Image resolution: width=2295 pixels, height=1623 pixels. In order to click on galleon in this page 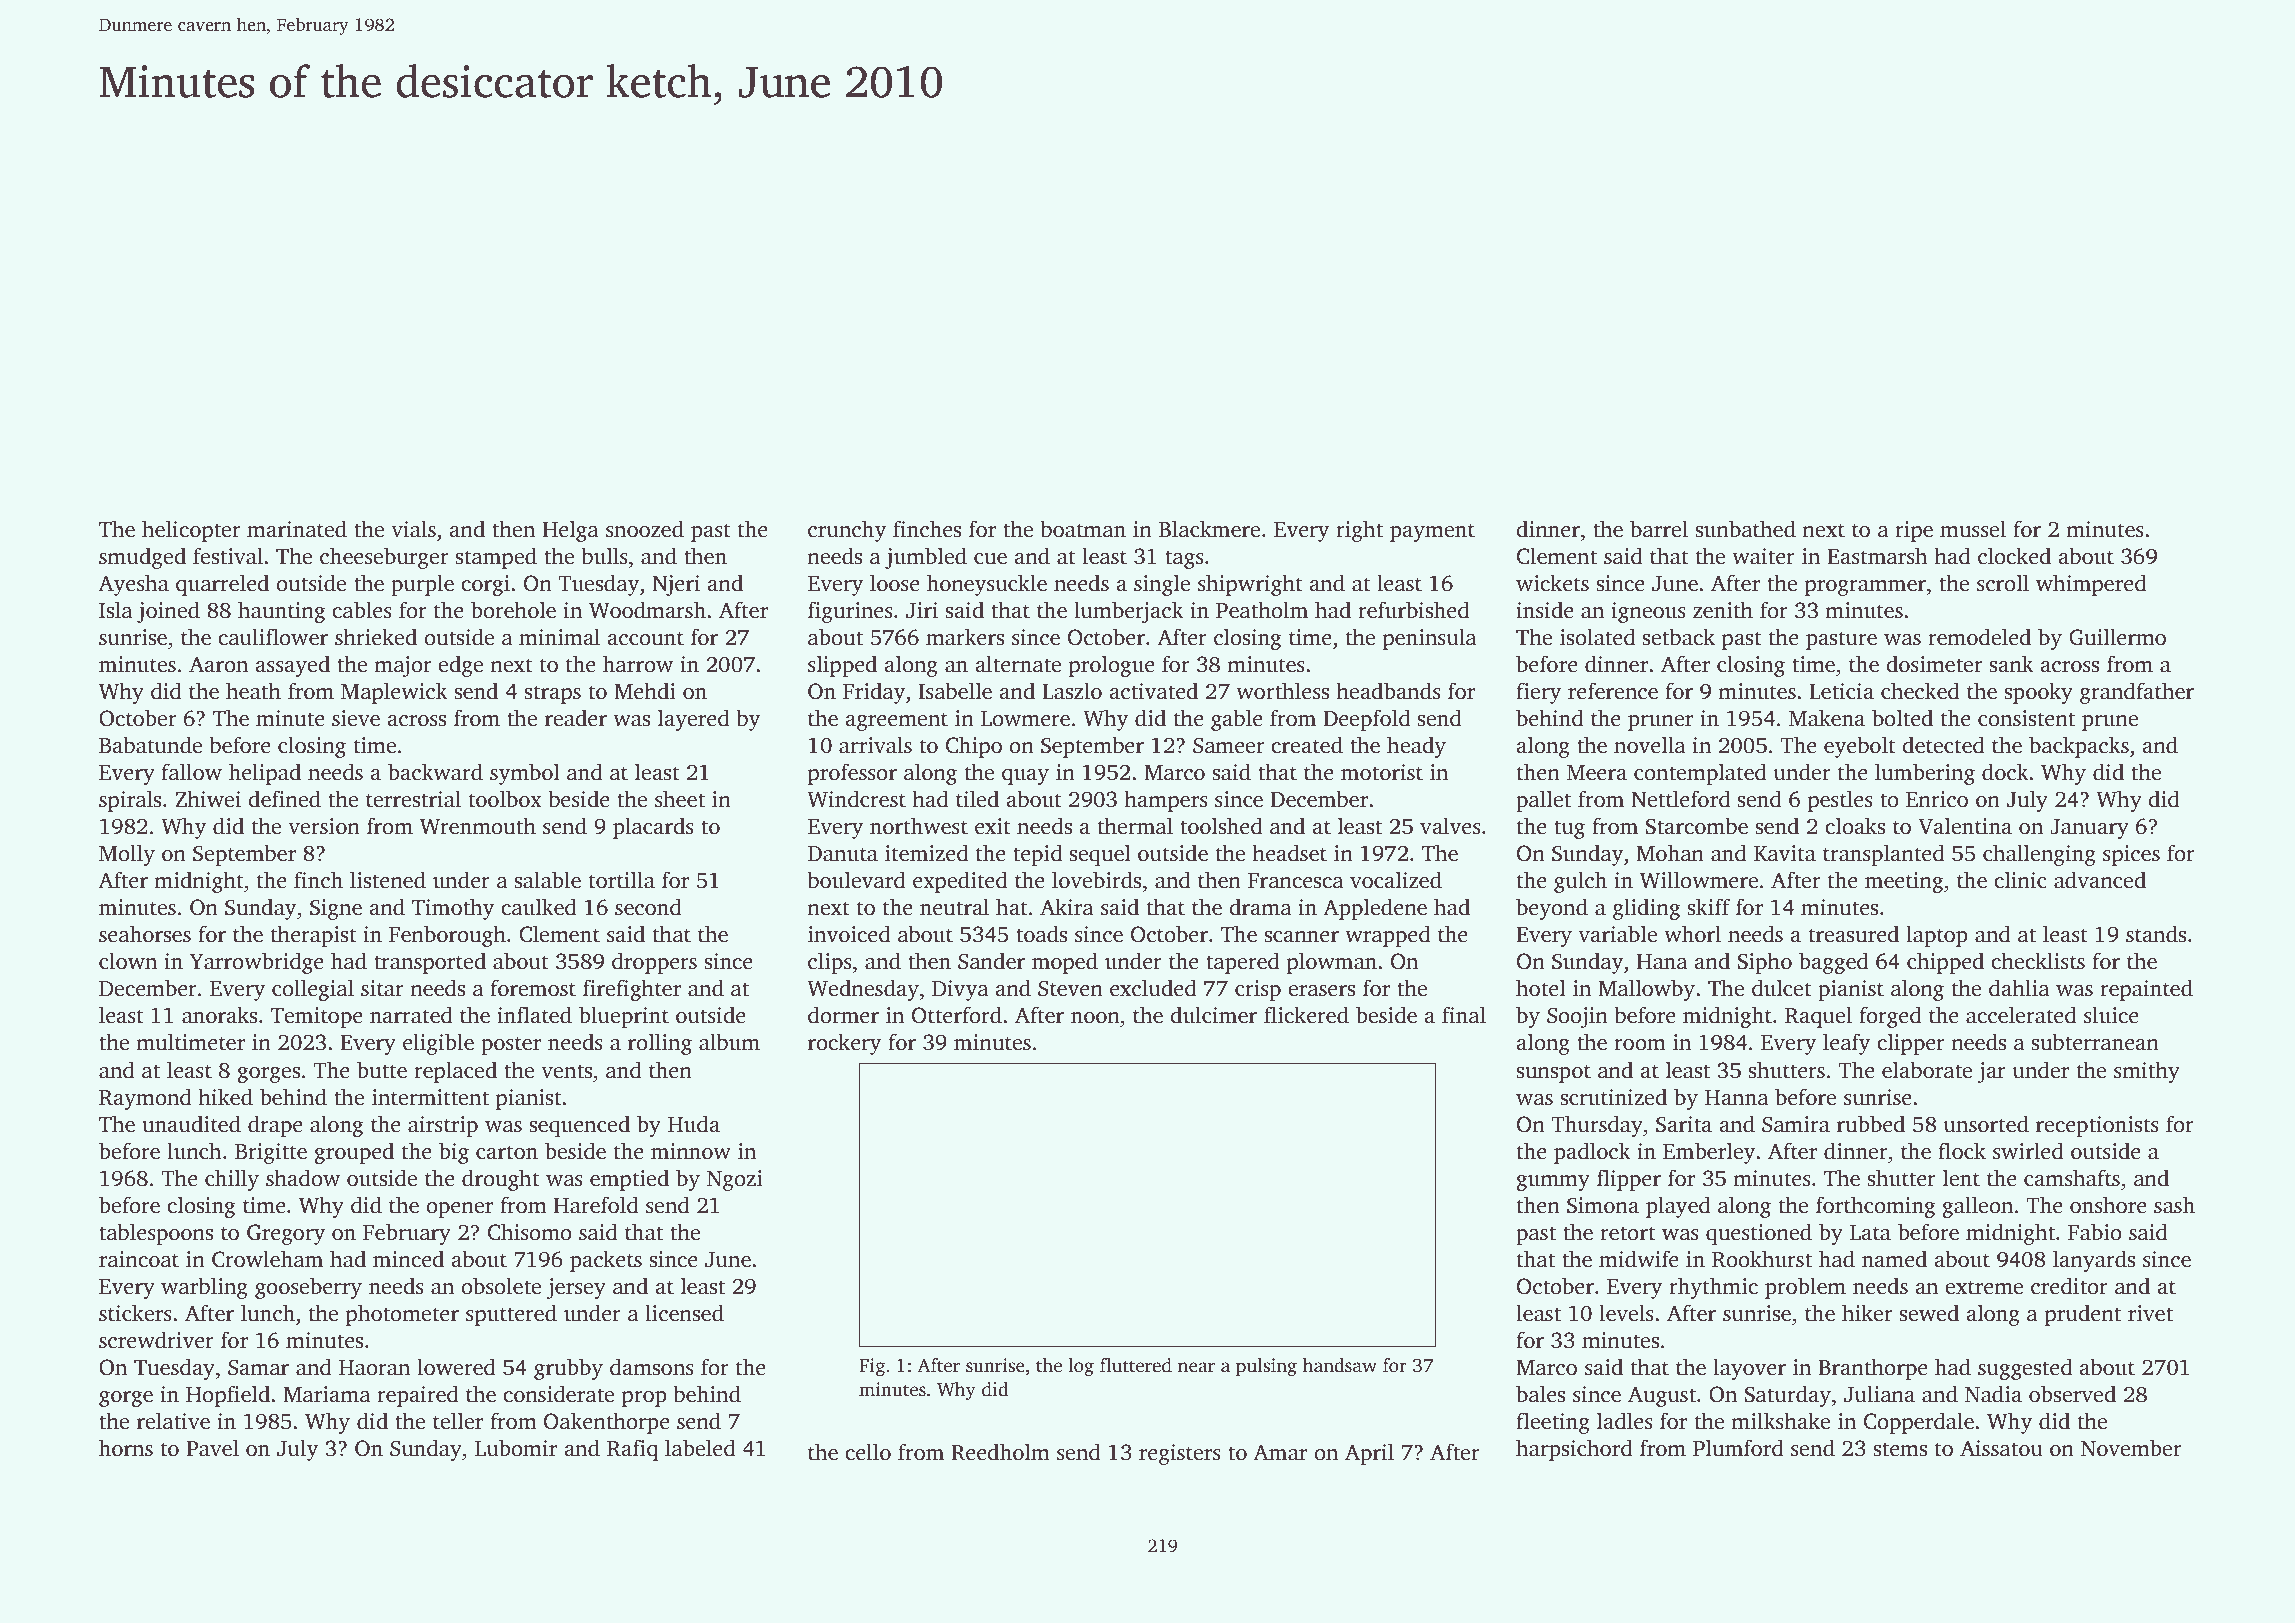, I will do `click(1977, 1207)`.
